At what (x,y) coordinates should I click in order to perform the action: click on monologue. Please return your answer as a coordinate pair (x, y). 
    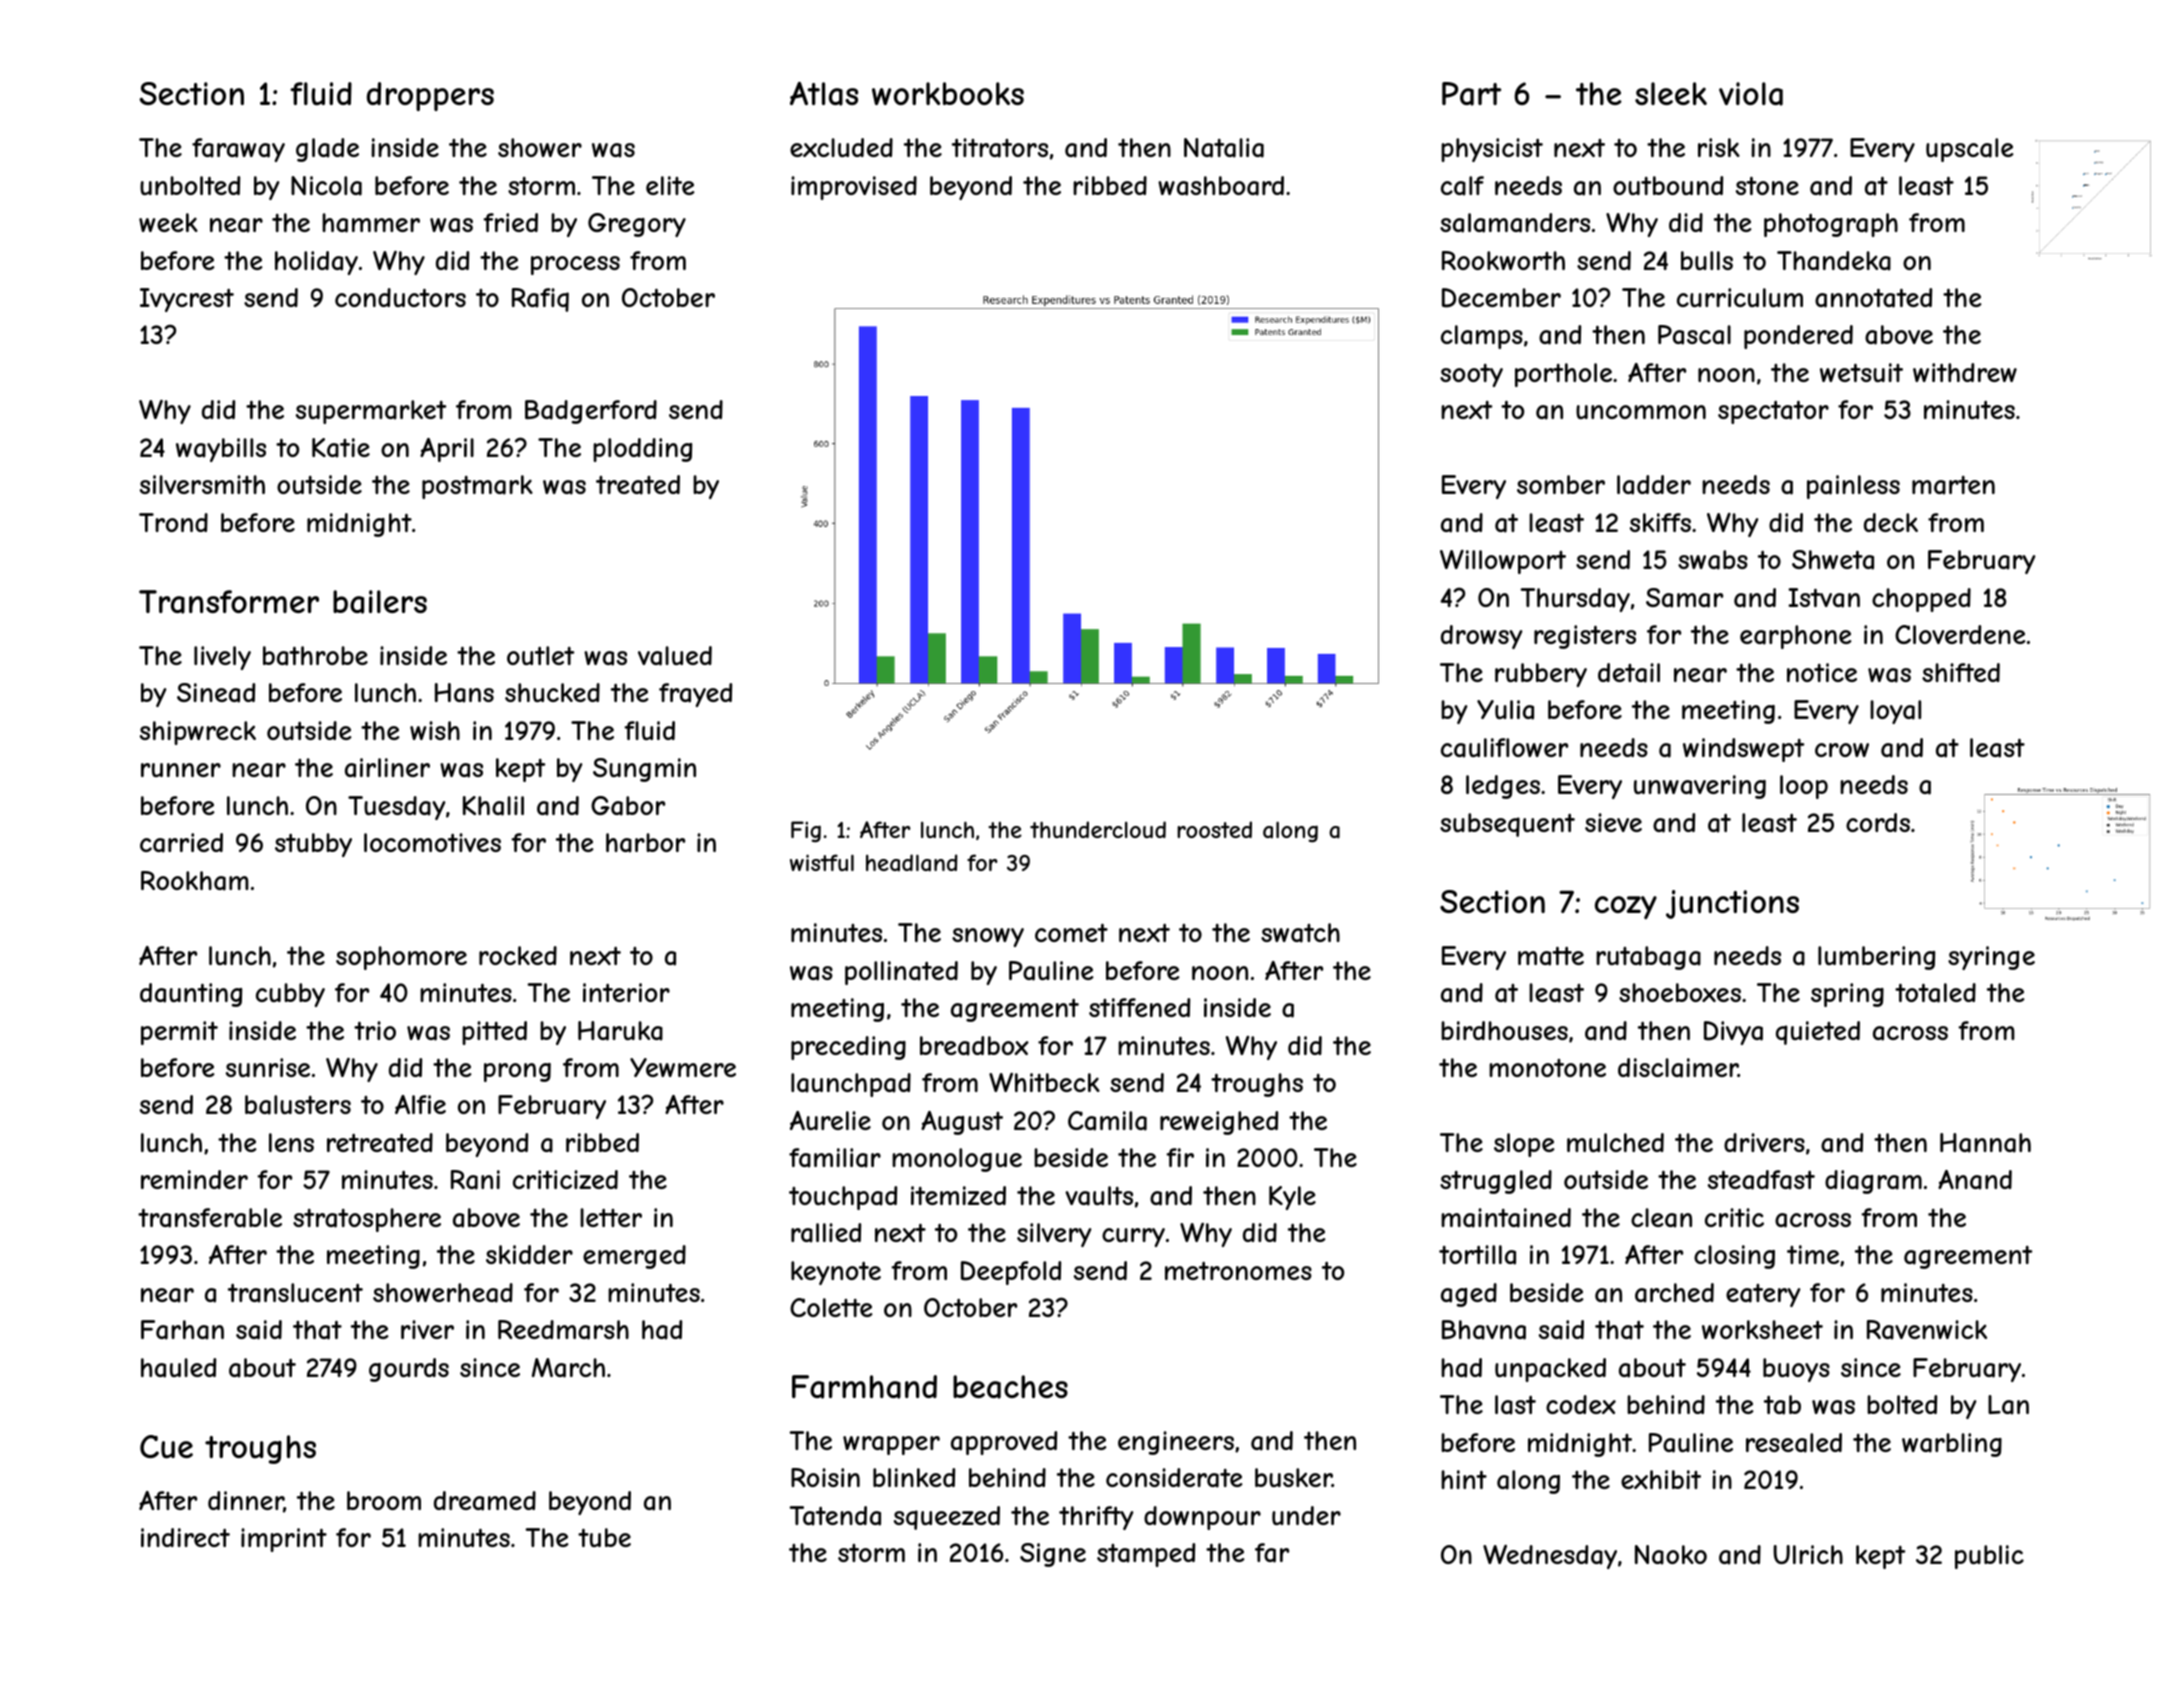
    Looking at the image, I should click on (957, 1160).
